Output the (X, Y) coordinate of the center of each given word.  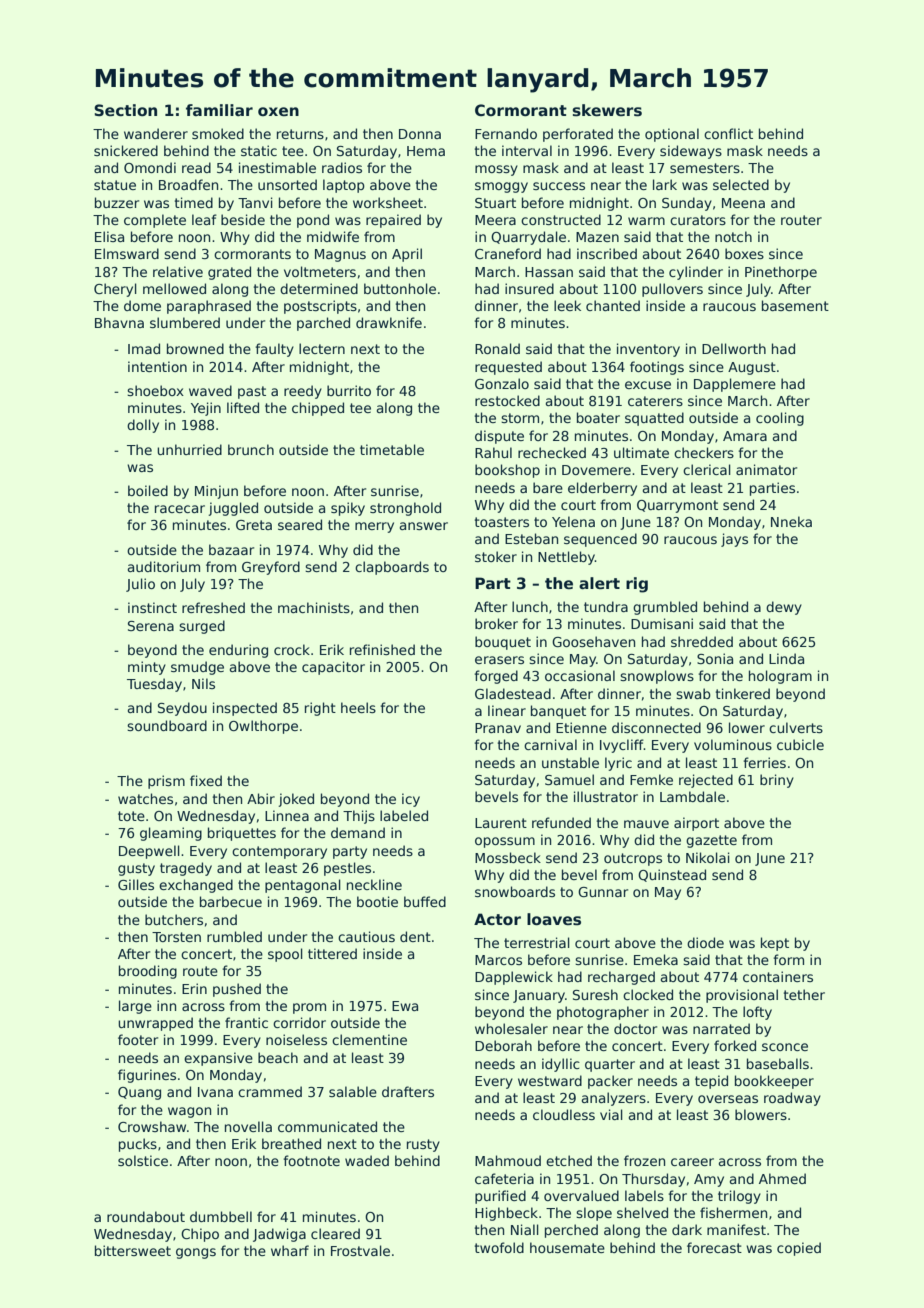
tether (804, 994)
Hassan (549, 272)
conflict (728, 133)
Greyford (271, 568)
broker (496, 623)
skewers (607, 110)
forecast (714, 1247)
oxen (278, 111)
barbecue (231, 901)
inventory (648, 350)
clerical (707, 469)
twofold (499, 1247)
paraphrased (209, 307)
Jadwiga (279, 1235)
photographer (603, 1013)
